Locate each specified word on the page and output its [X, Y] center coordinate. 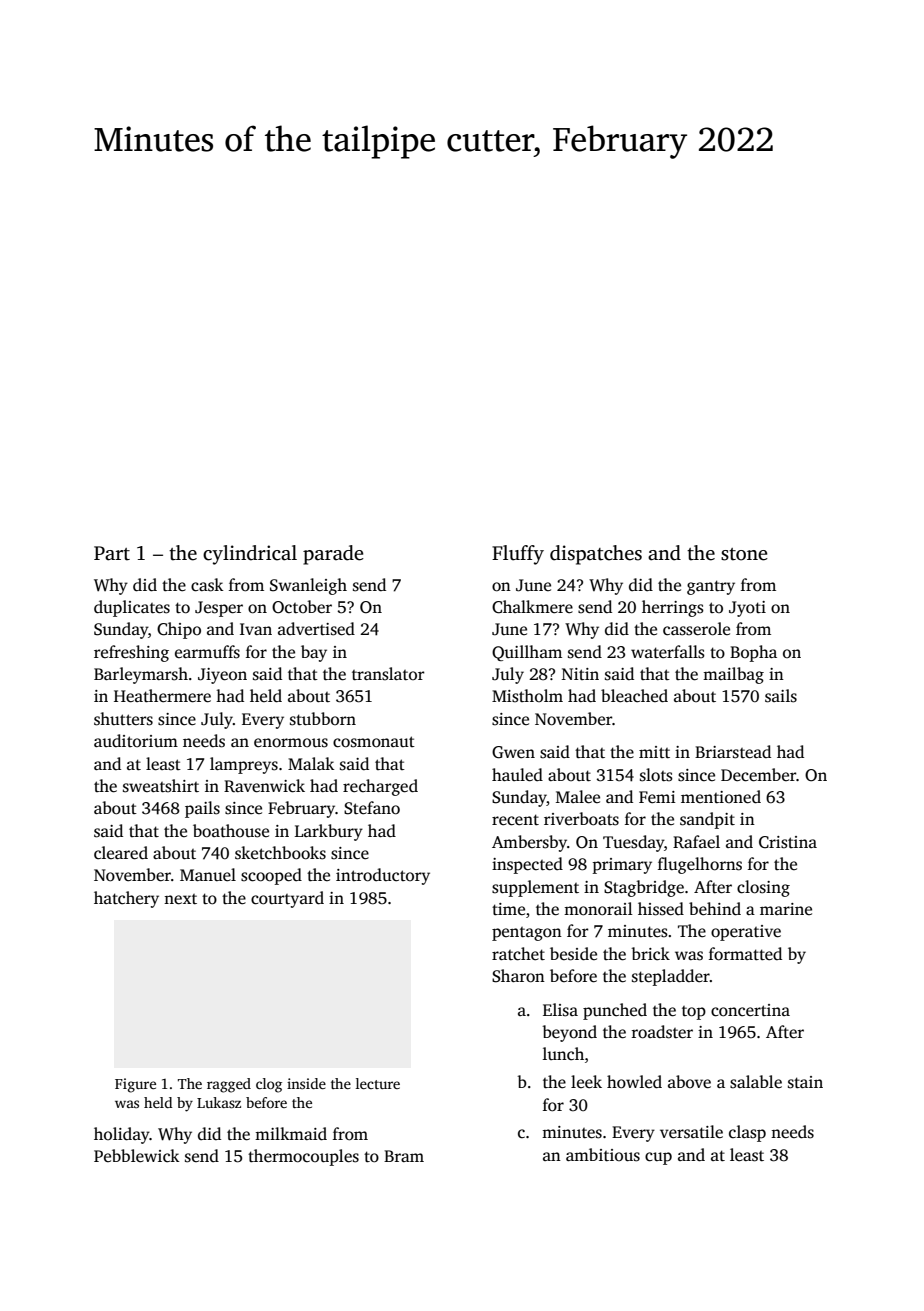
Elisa [560, 1010]
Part [112, 553]
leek [586, 1082]
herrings [673, 608]
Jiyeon [222, 676]
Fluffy [518, 555]
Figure [135, 1085]
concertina [750, 1010]
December [758, 775]
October [302, 607]
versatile [691, 1132]
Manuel [208, 875]
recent [515, 820]
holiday [122, 1135]
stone [744, 554]
